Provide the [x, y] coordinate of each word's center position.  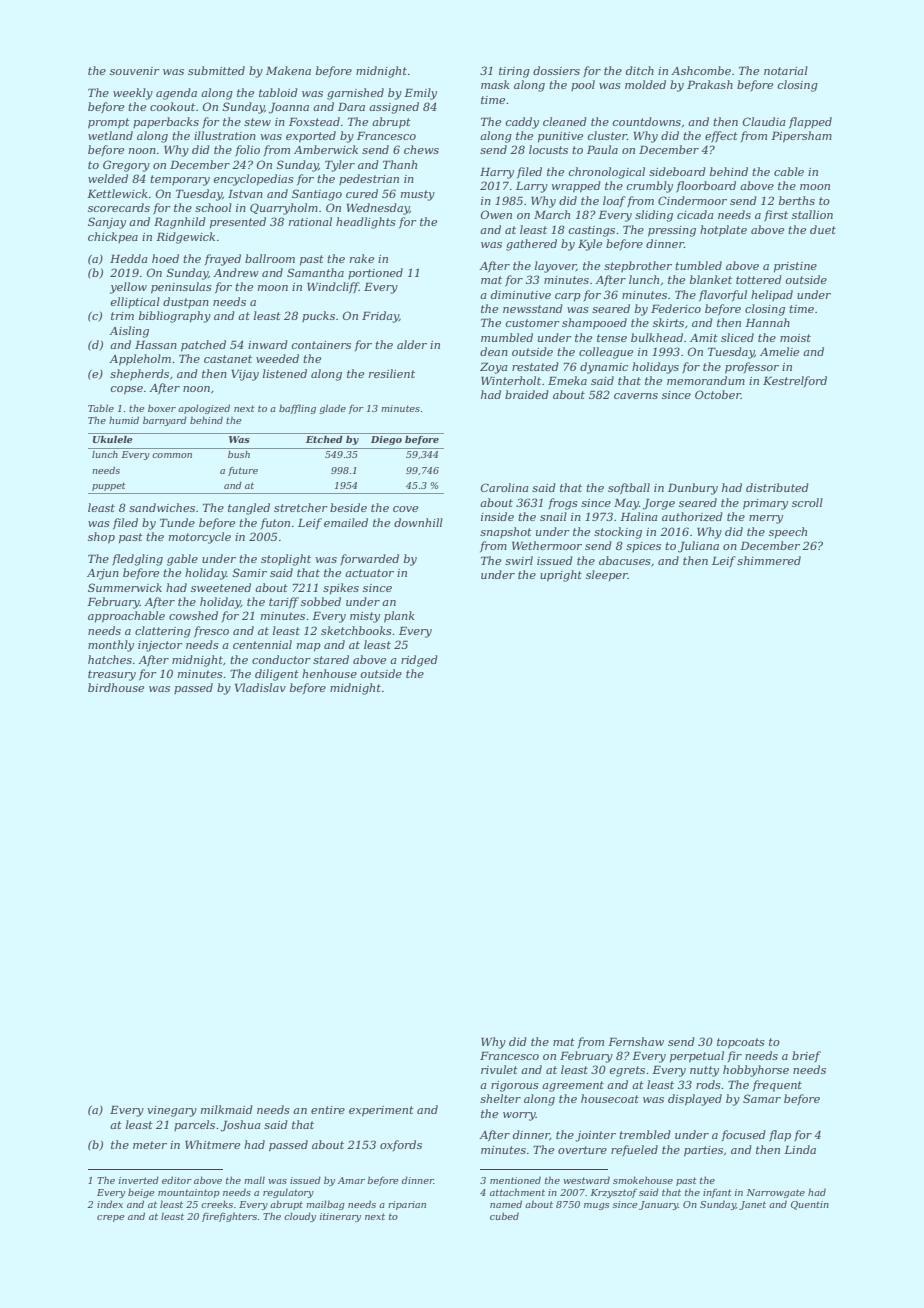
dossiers [556, 70]
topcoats [741, 1043]
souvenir [135, 71]
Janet [752, 1205]
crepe [111, 1218]
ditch [640, 70]
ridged [419, 661]
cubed [504, 1216]
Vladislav [260, 687]
